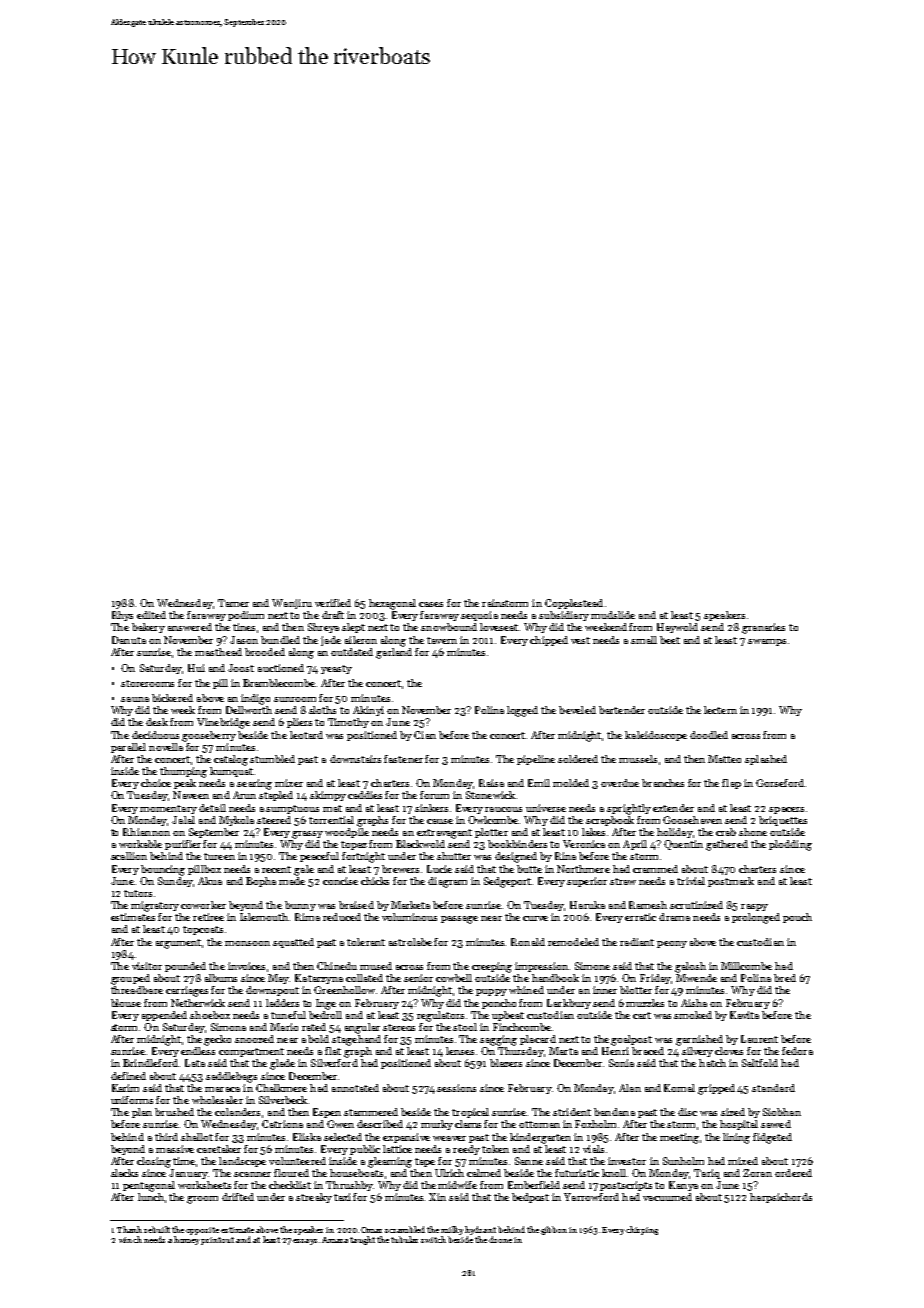 This screenshot has height=1308, width=924. I want to click on Sedgeport, so click(507, 882).
